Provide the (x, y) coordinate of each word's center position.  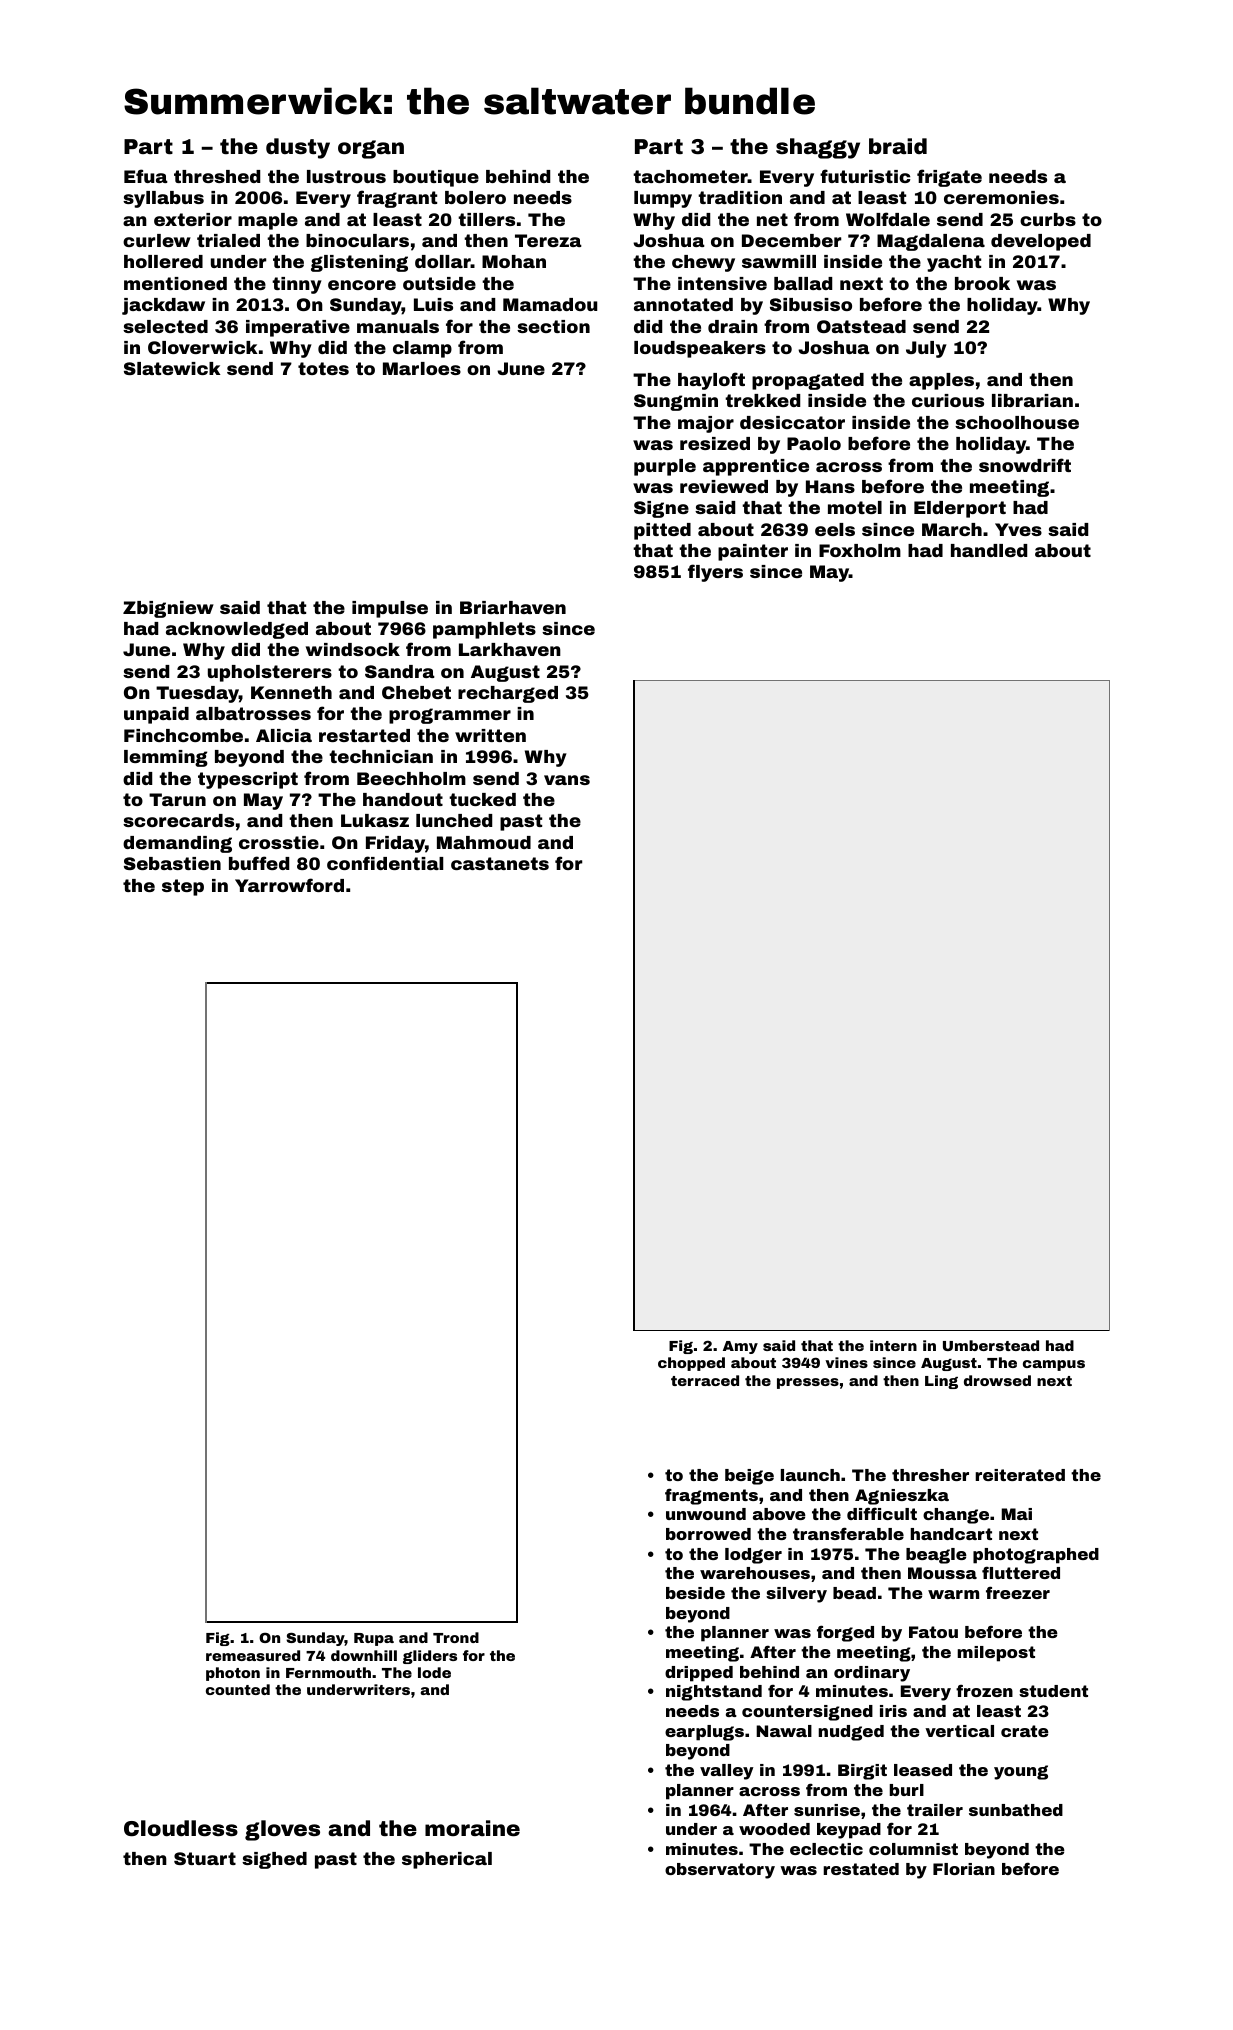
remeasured (253, 1655)
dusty (298, 148)
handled (989, 550)
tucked (482, 799)
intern (893, 1345)
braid (898, 146)
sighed (274, 1860)
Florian (964, 1869)
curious (948, 400)
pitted (662, 531)
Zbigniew (168, 609)
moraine (472, 1828)
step (183, 887)
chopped (691, 1364)
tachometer (690, 176)
